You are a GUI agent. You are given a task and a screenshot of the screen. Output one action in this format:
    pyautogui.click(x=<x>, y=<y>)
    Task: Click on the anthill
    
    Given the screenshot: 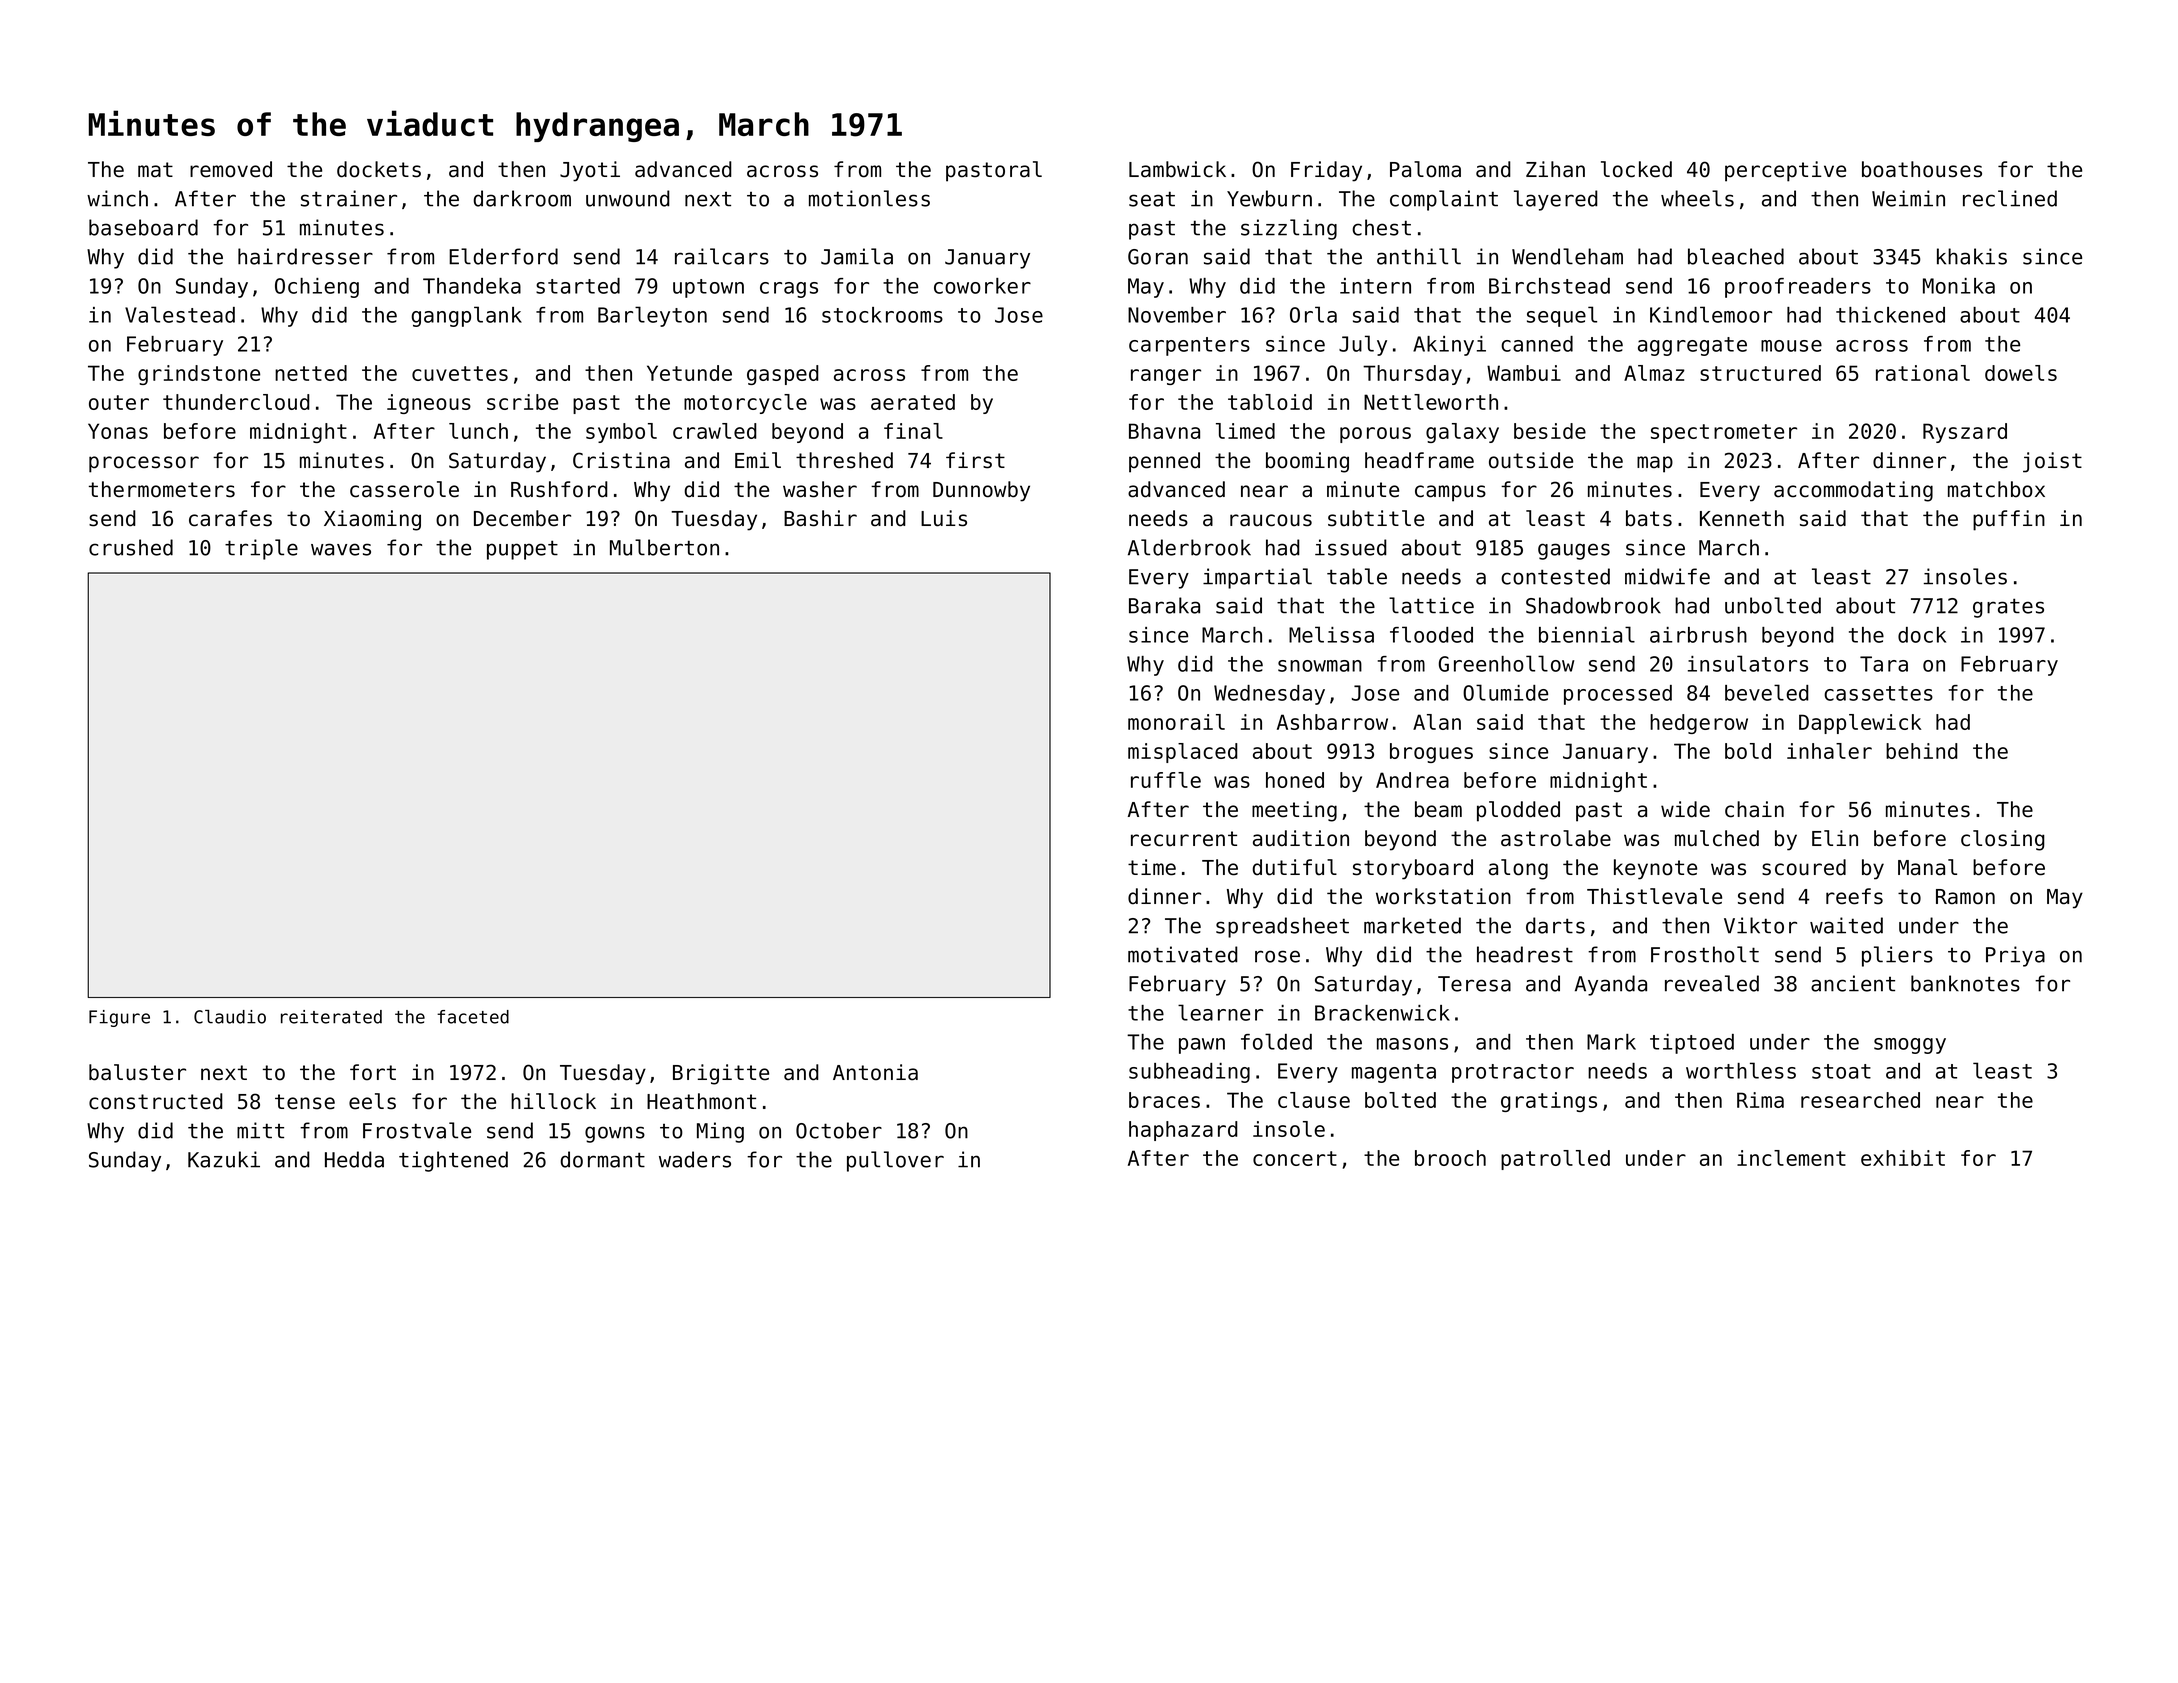 What is the action you would take?
    pyautogui.click(x=1419, y=256)
